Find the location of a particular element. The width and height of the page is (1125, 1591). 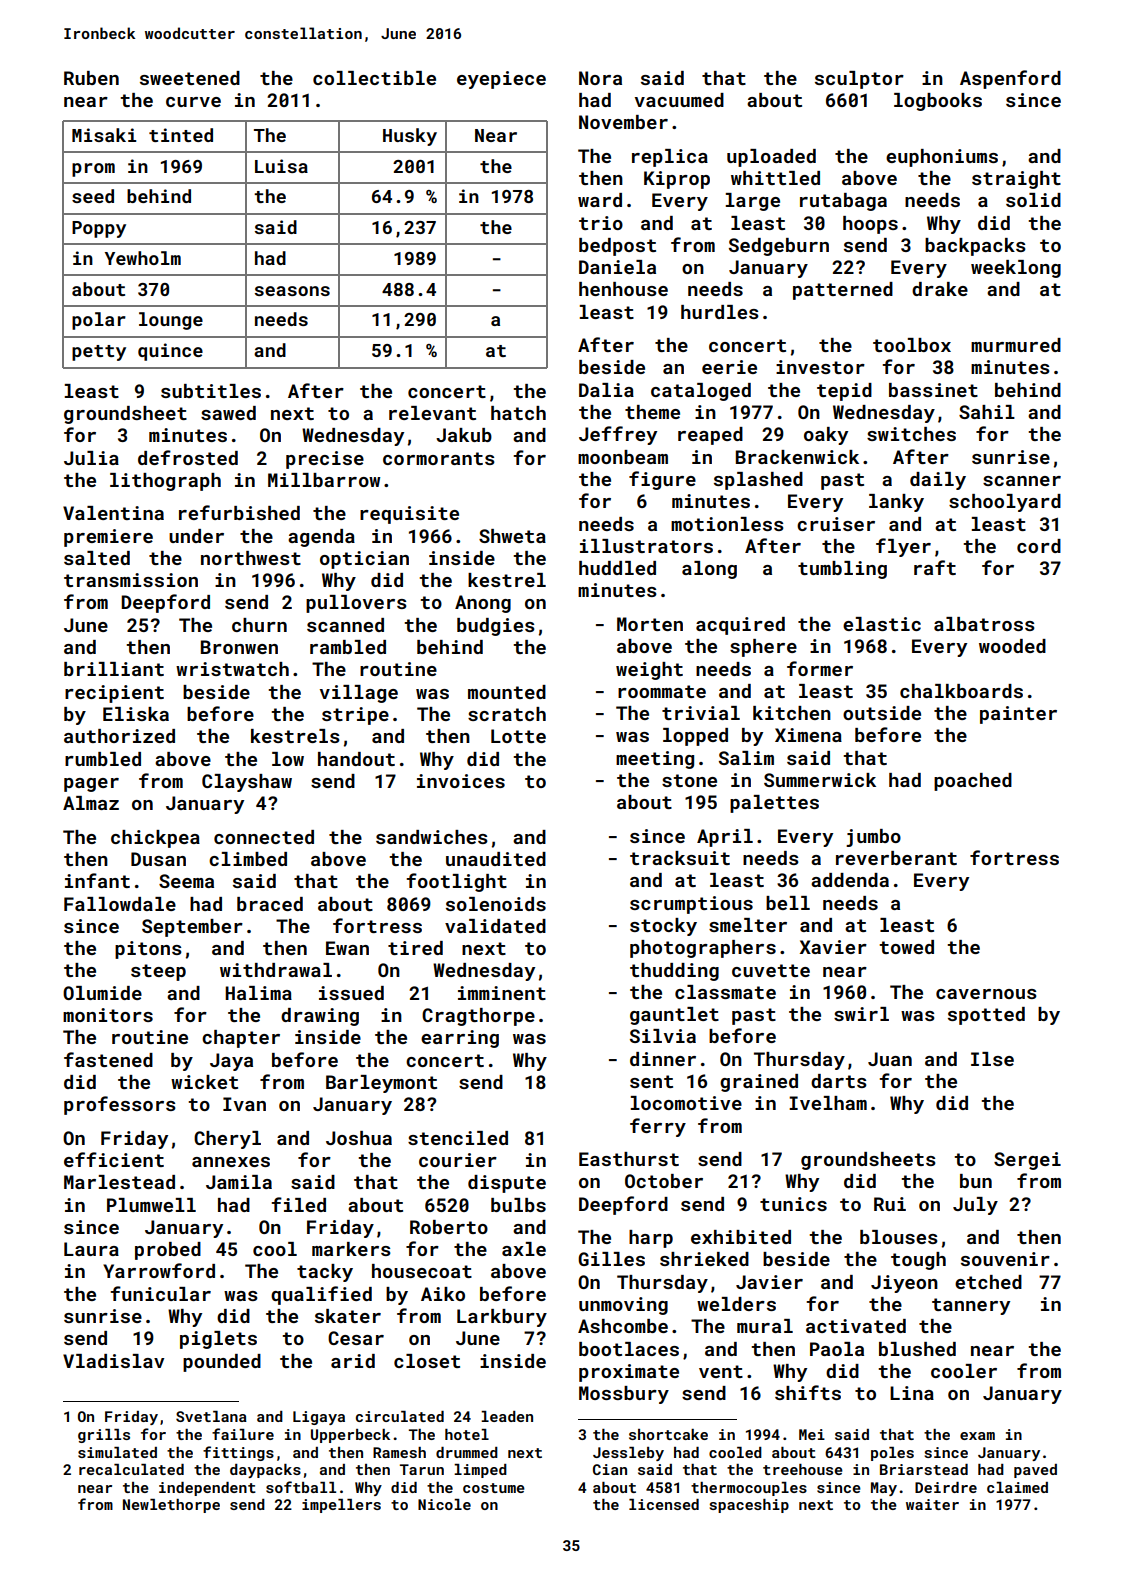

Roberto is located at coordinates (449, 1227).
